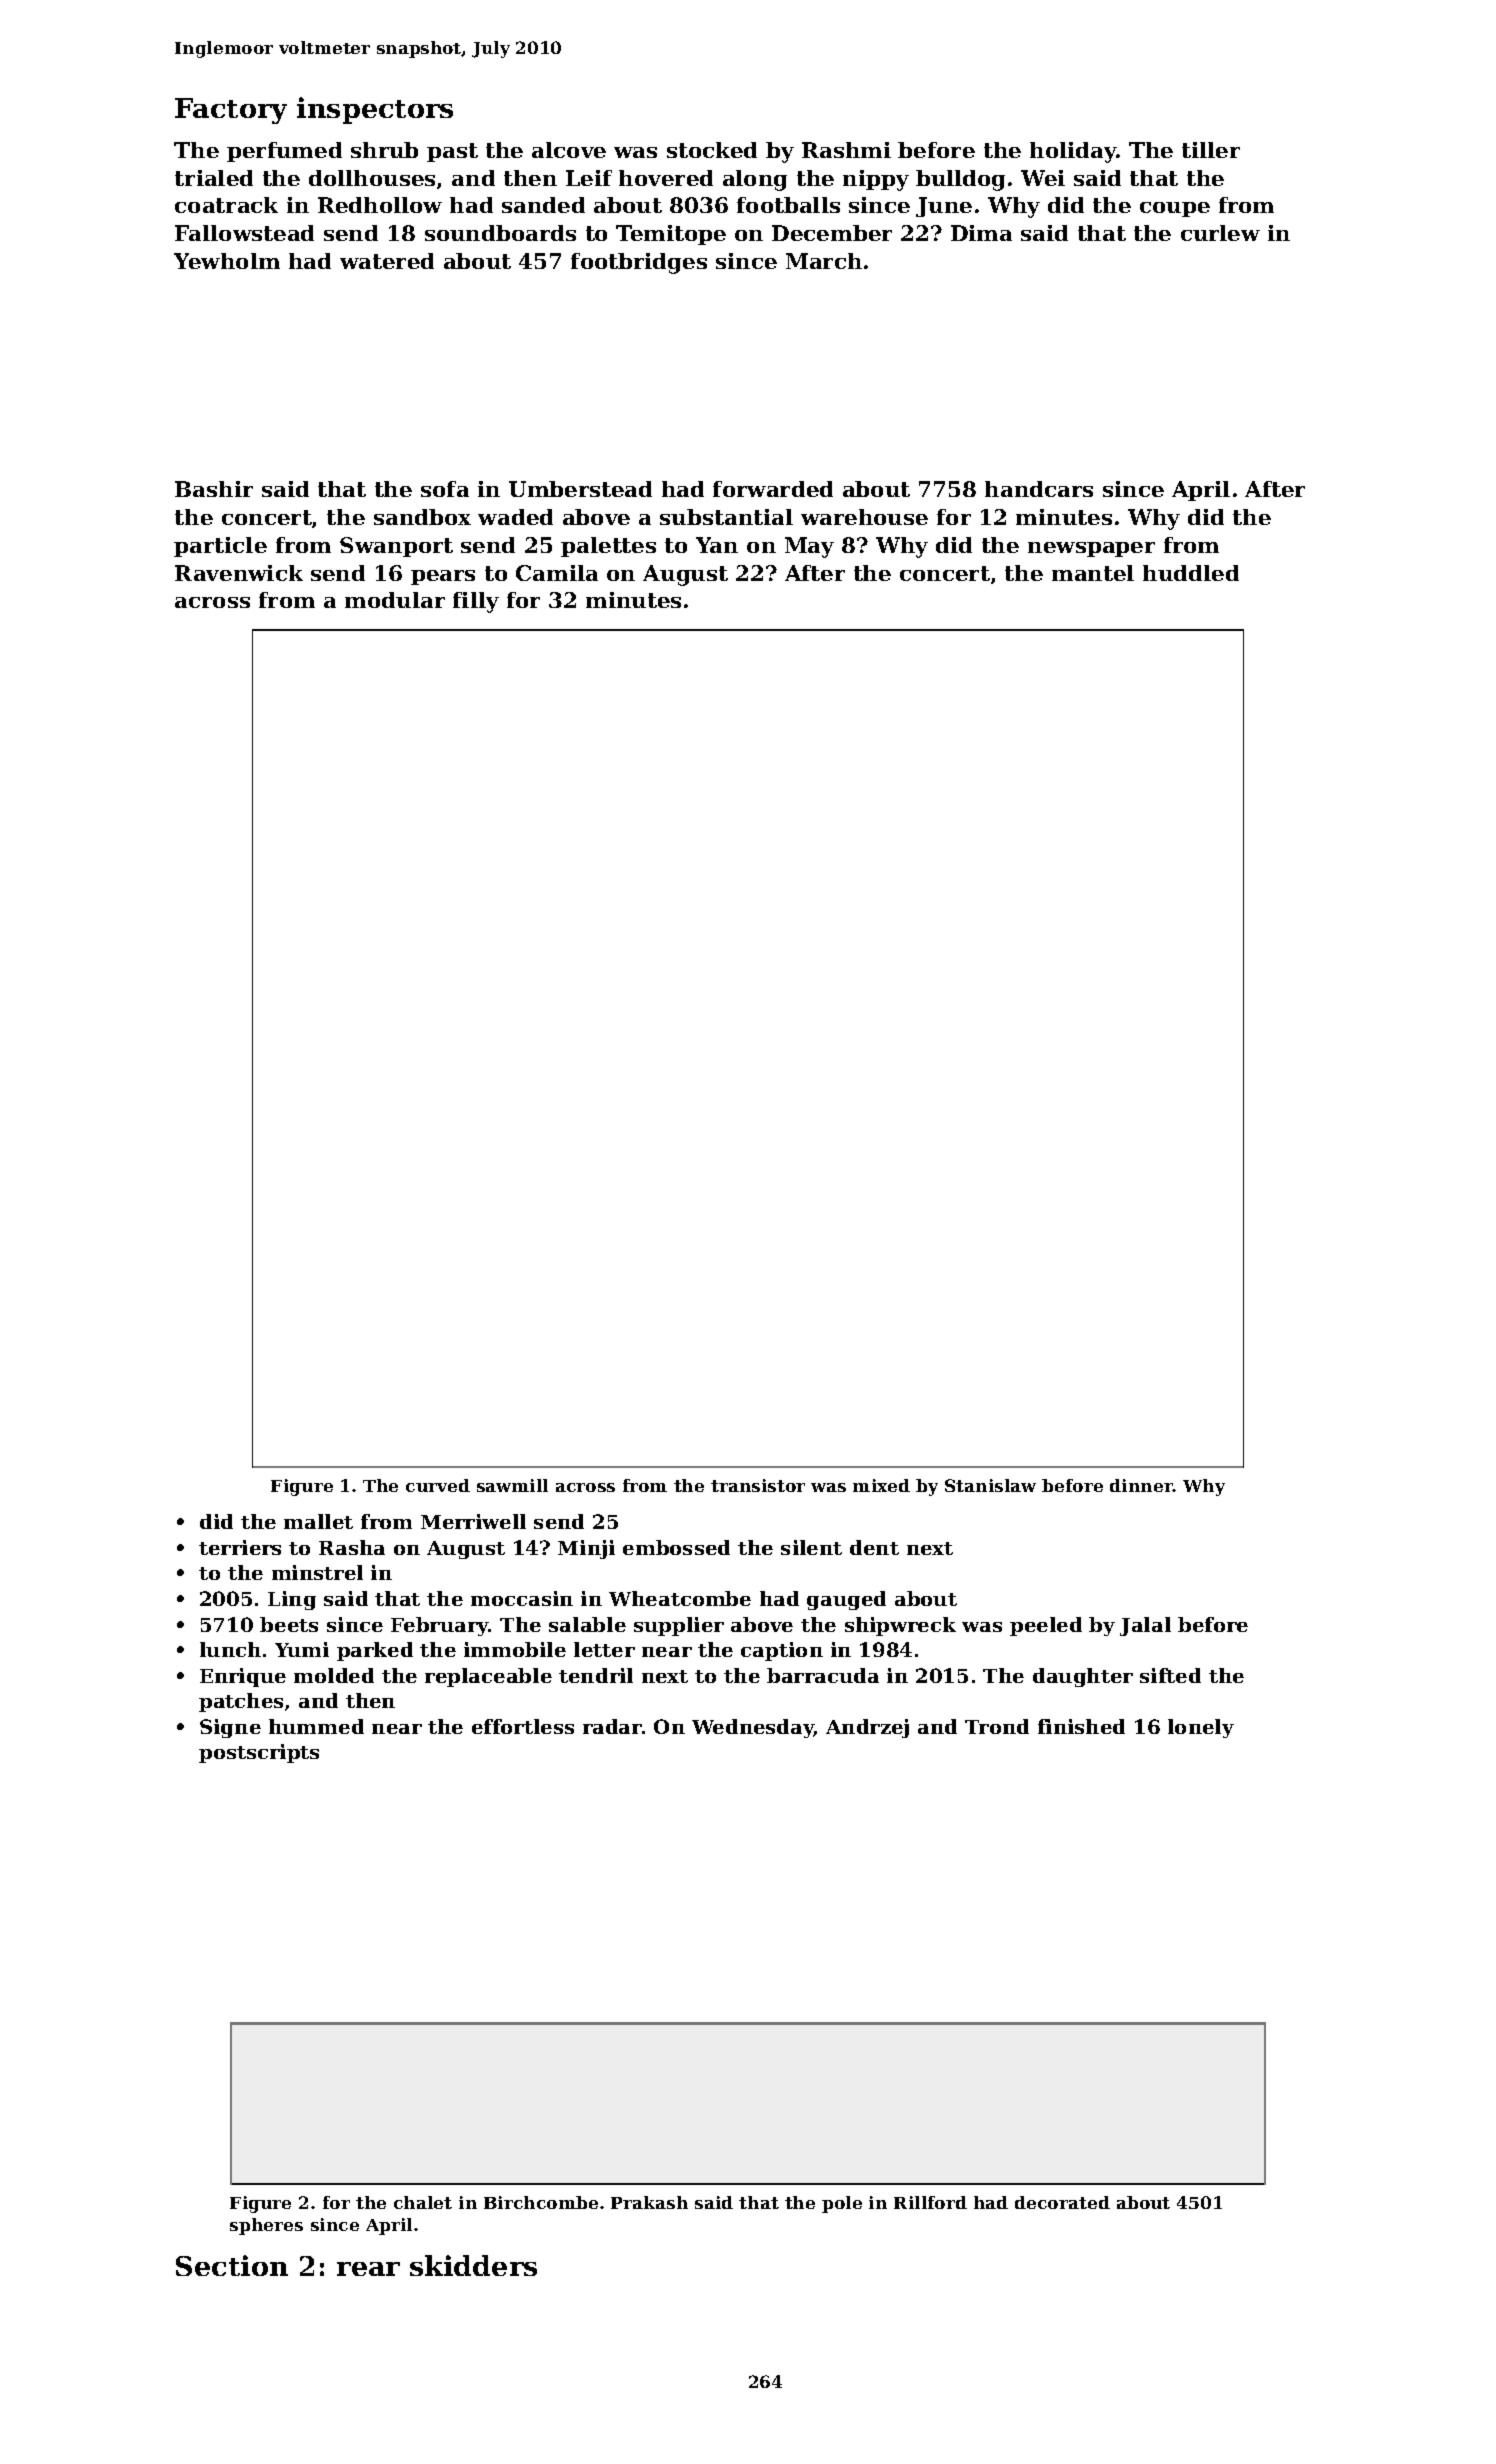 Image resolution: width=1496 pixels, height=2464 pixels. Describe the element at coordinates (266, 2226) in the image. I see `spheres` at that location.
